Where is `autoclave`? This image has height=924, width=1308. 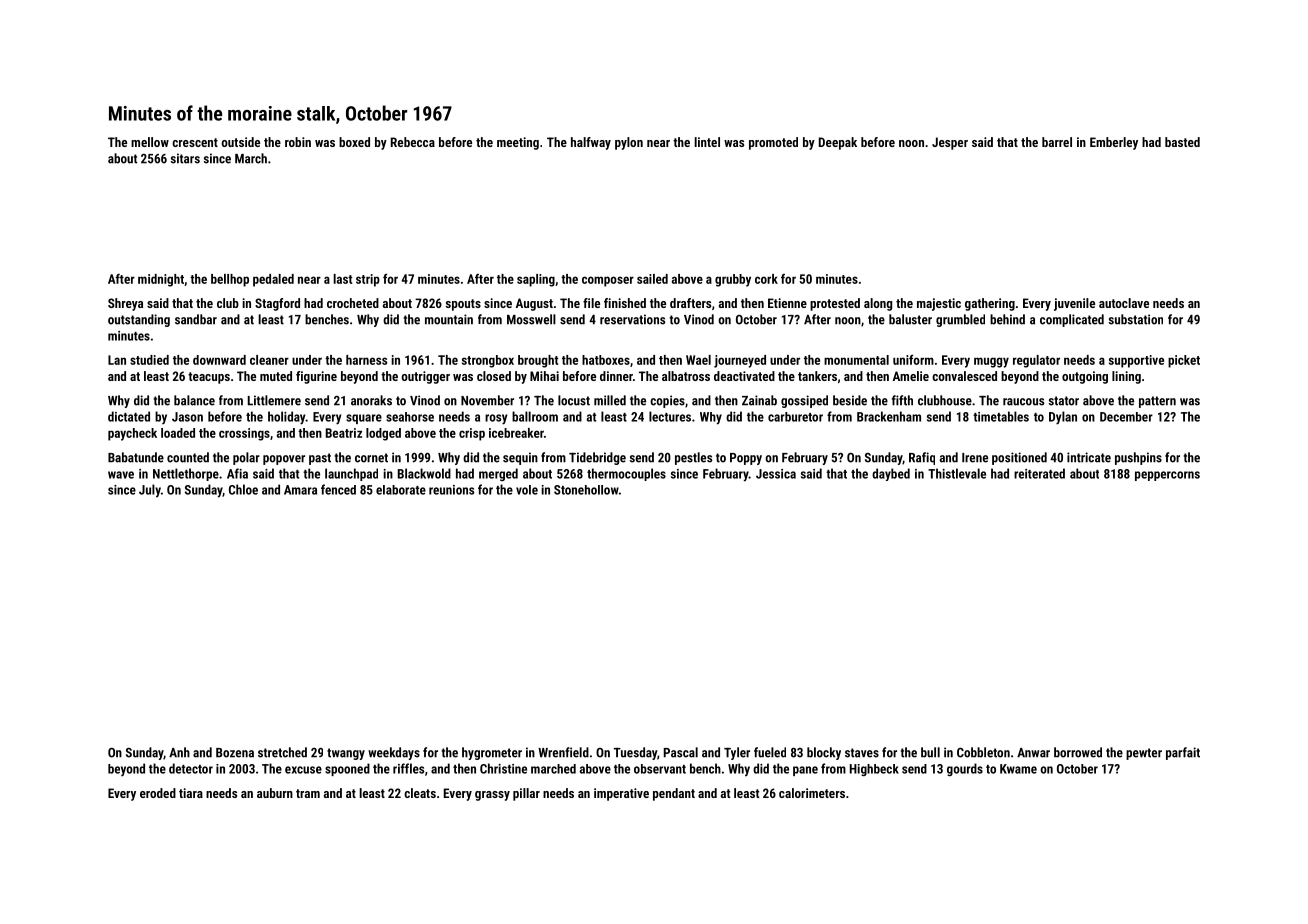 autoclave is located at coordinates (1124, 303).
